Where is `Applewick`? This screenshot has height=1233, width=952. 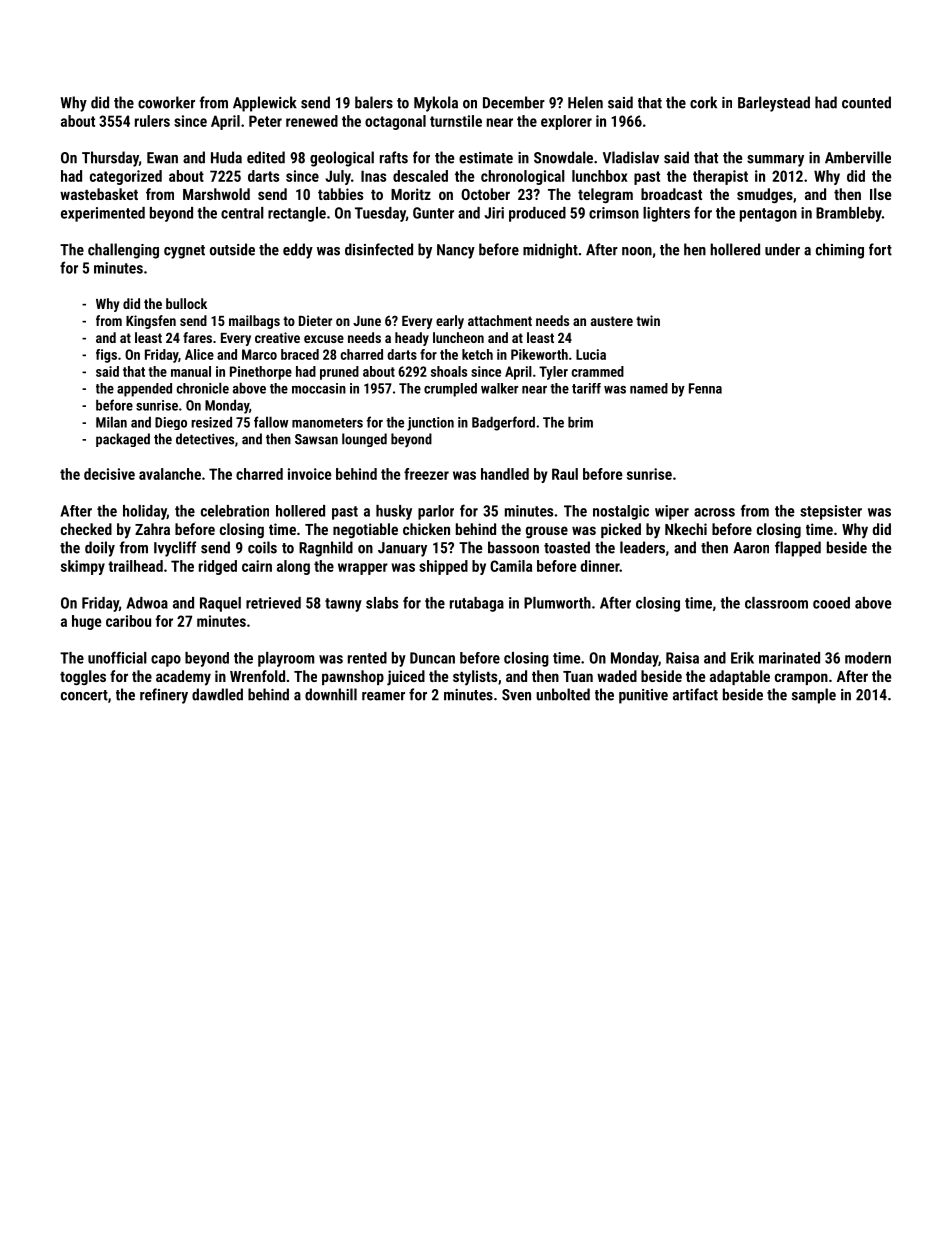 Applewick is located at coordinates (265, 104).
